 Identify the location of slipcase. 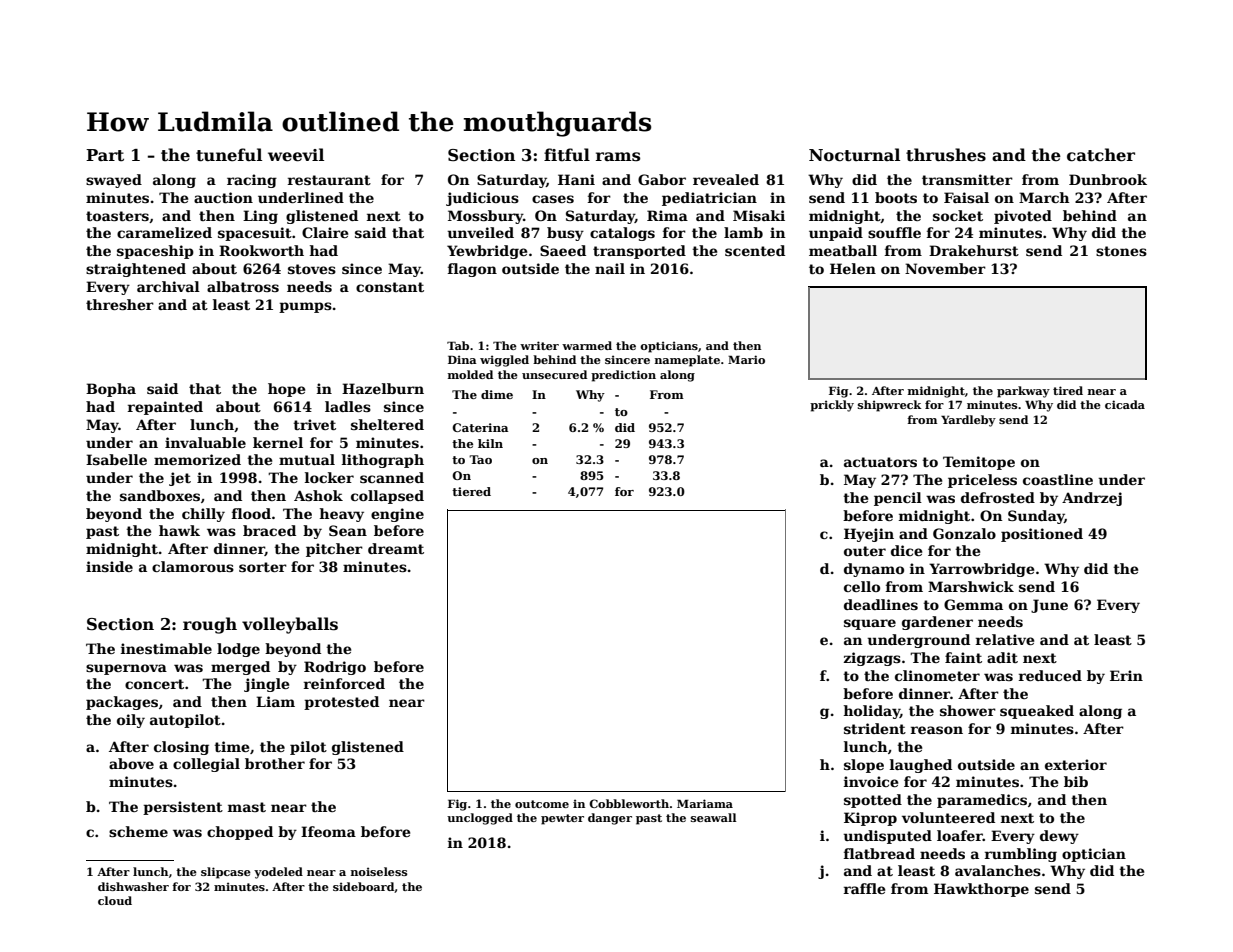
(226, 873).
